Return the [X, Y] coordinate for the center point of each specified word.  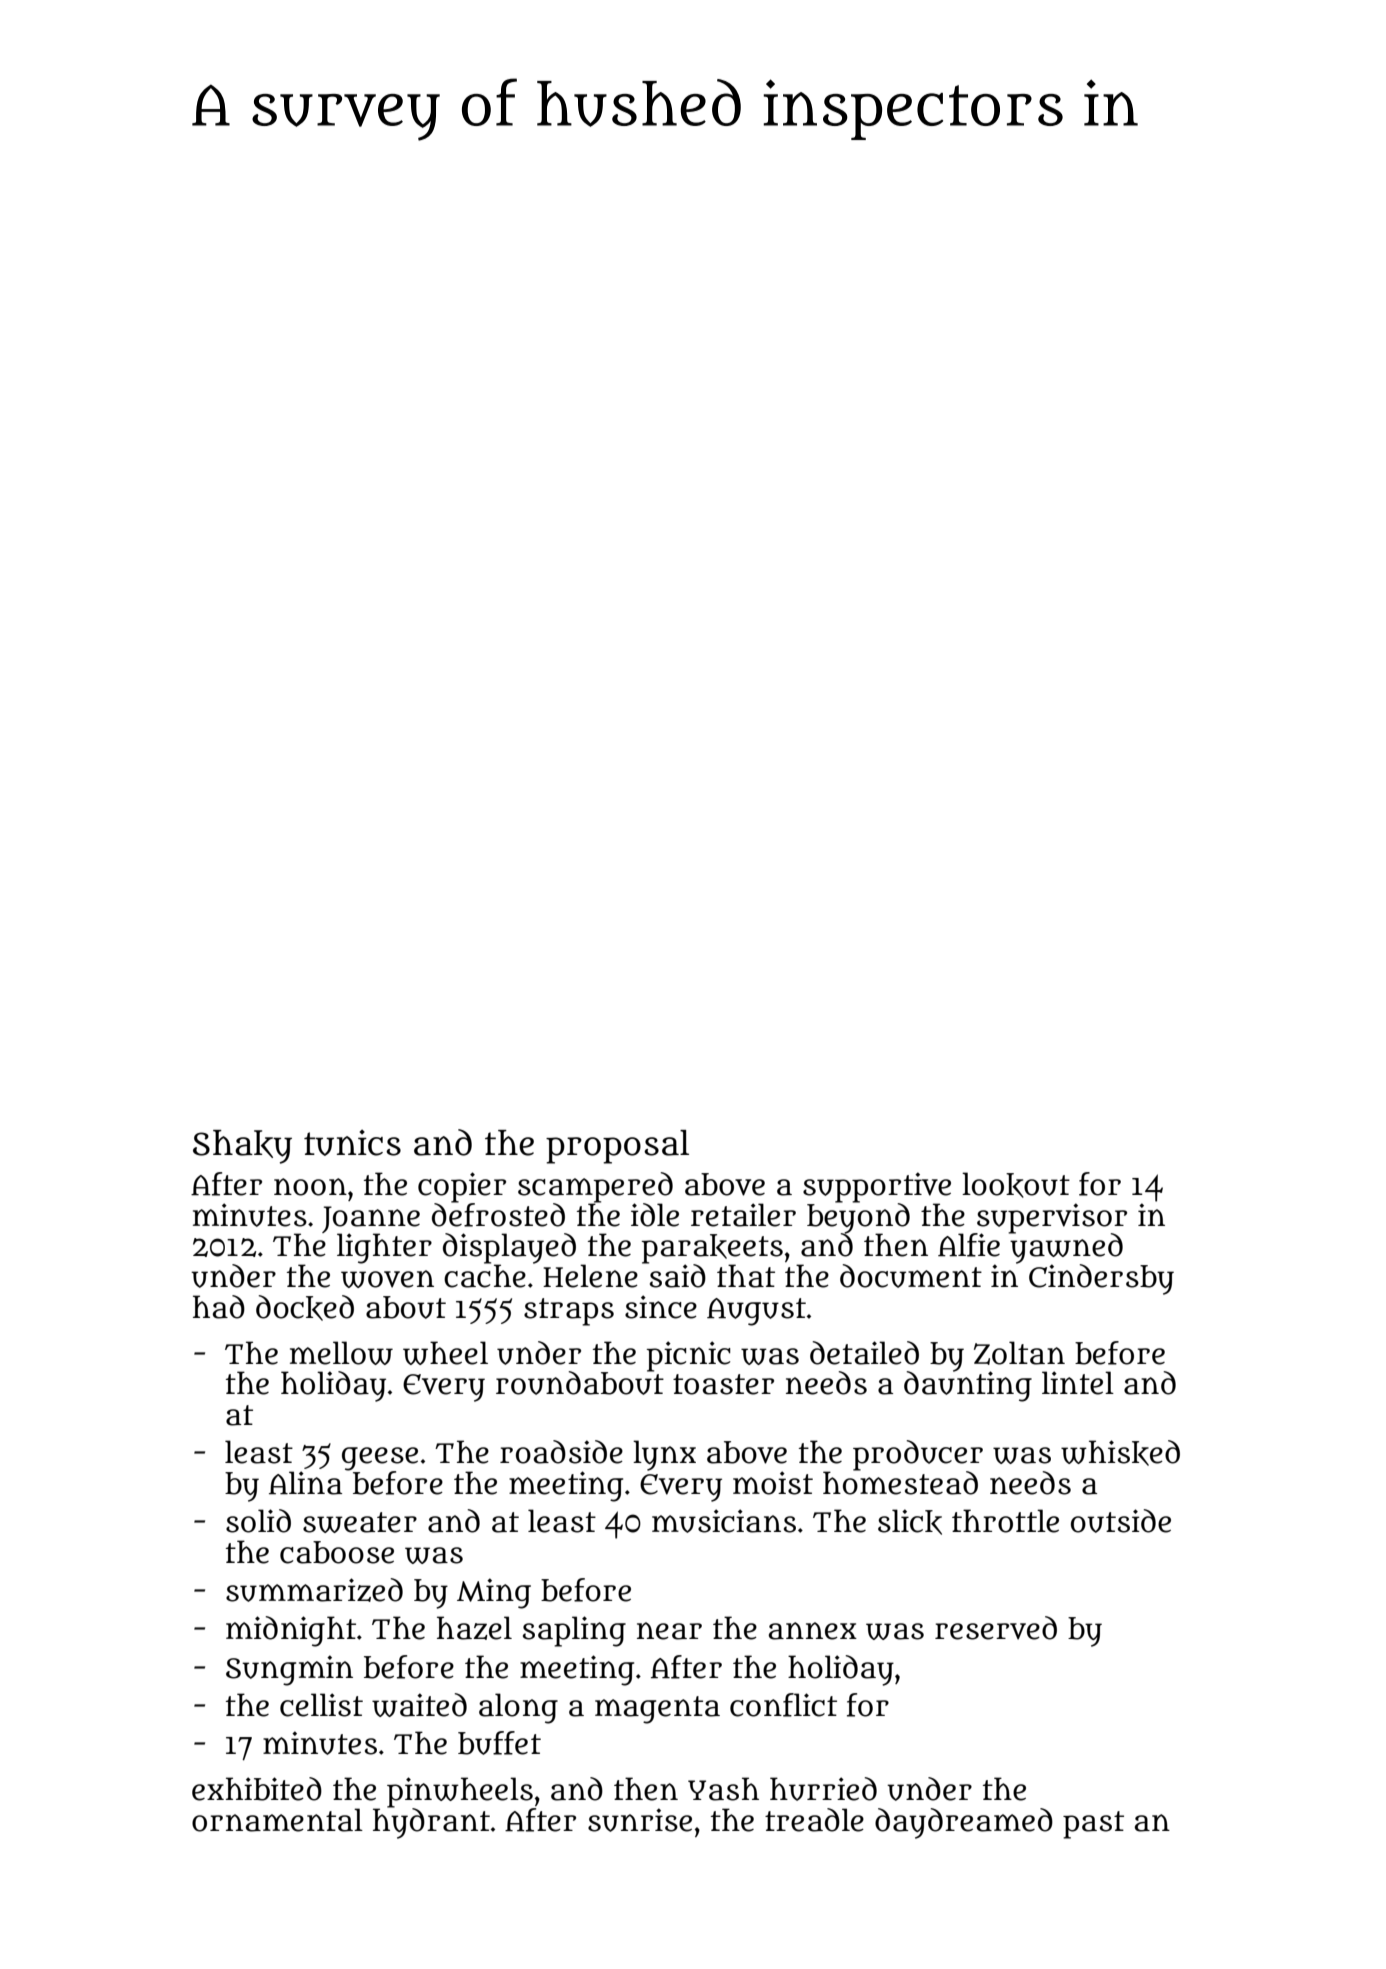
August [756, 1312]
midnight [291, 1631]
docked [305, 1308]
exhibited [257, 1789]
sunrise [640, 1820]
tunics [352, 1143]
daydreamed [964, 1823]
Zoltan [1019, 1353]
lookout [1016, 1185]
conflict [783, 1705]
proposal [617, 1147]
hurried [823, 1789]
